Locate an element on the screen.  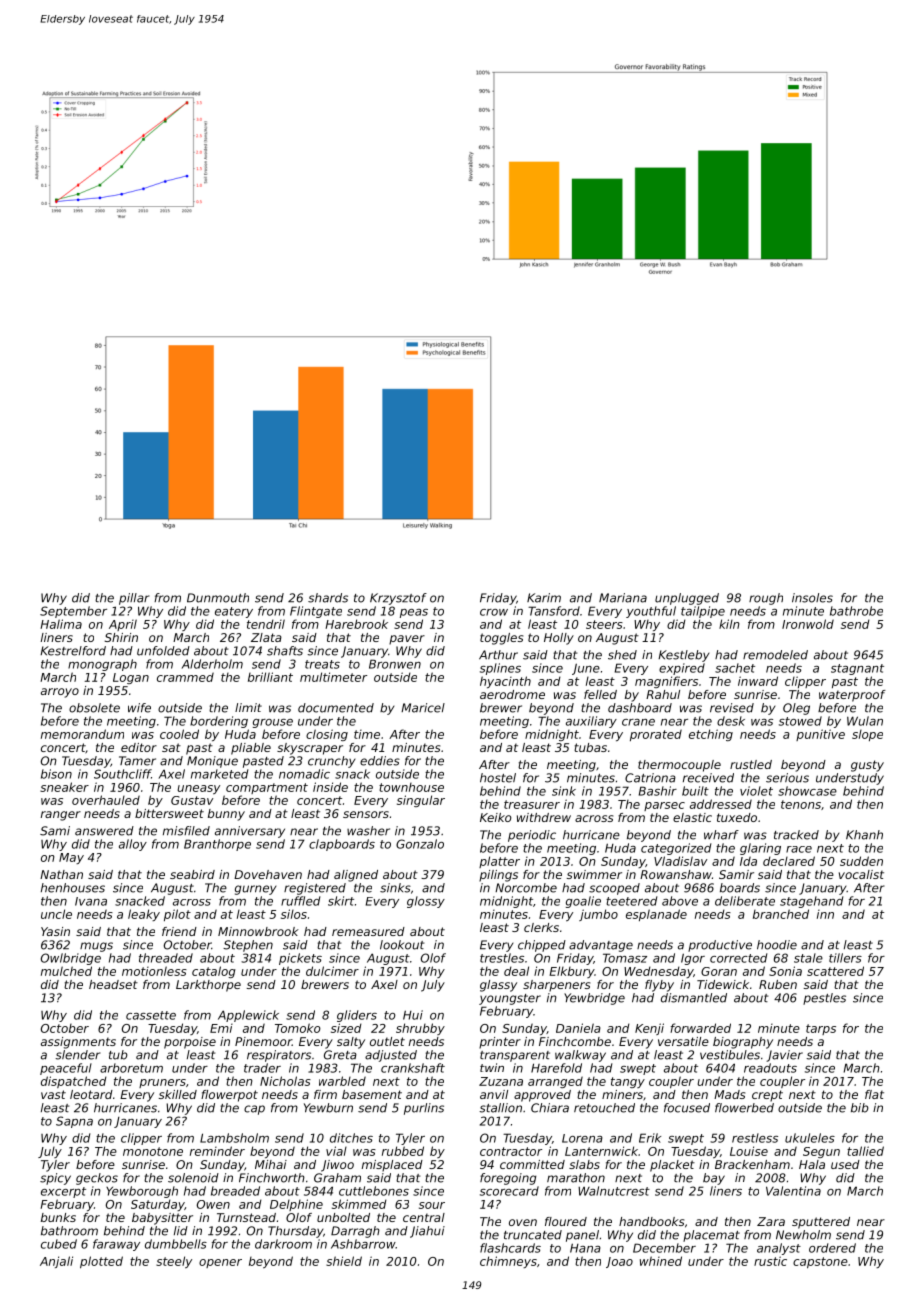
aerodrome is located at coordinates (512, 694).
